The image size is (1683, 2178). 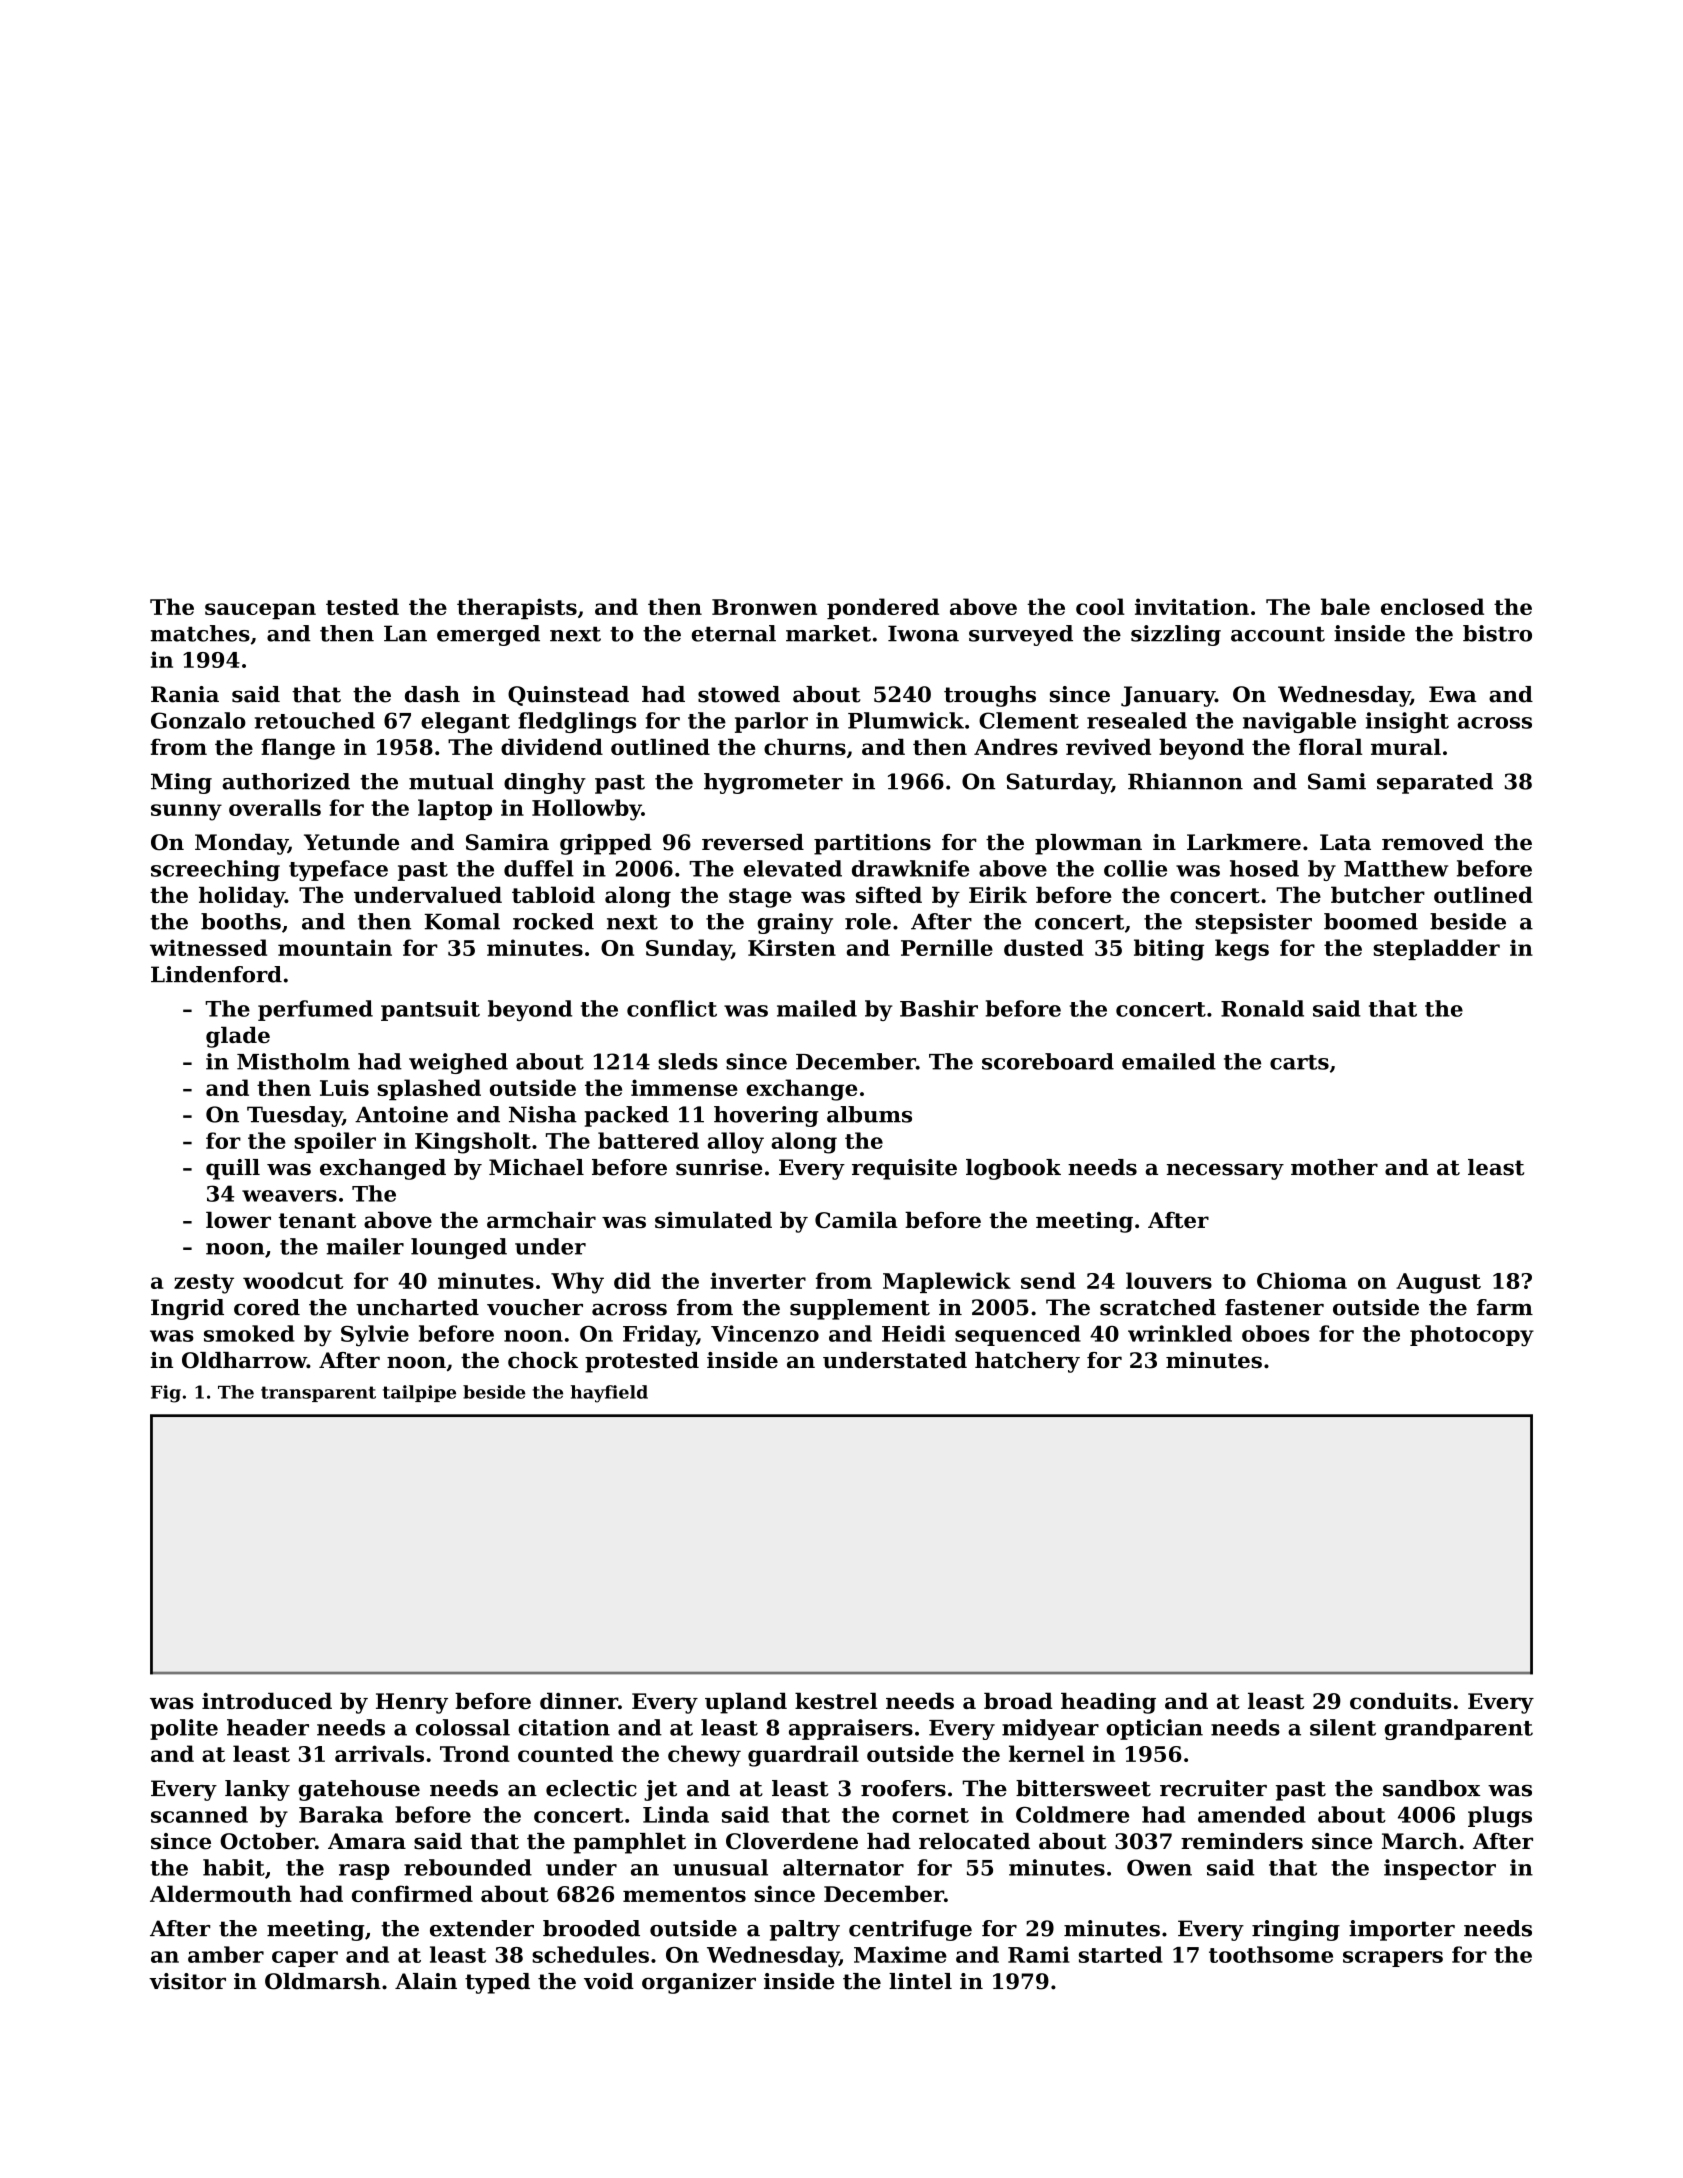 What do you see at coordinates (1018, 1700) in the screenshot?
I see `broad` at bounding box center [1018, 1700].
